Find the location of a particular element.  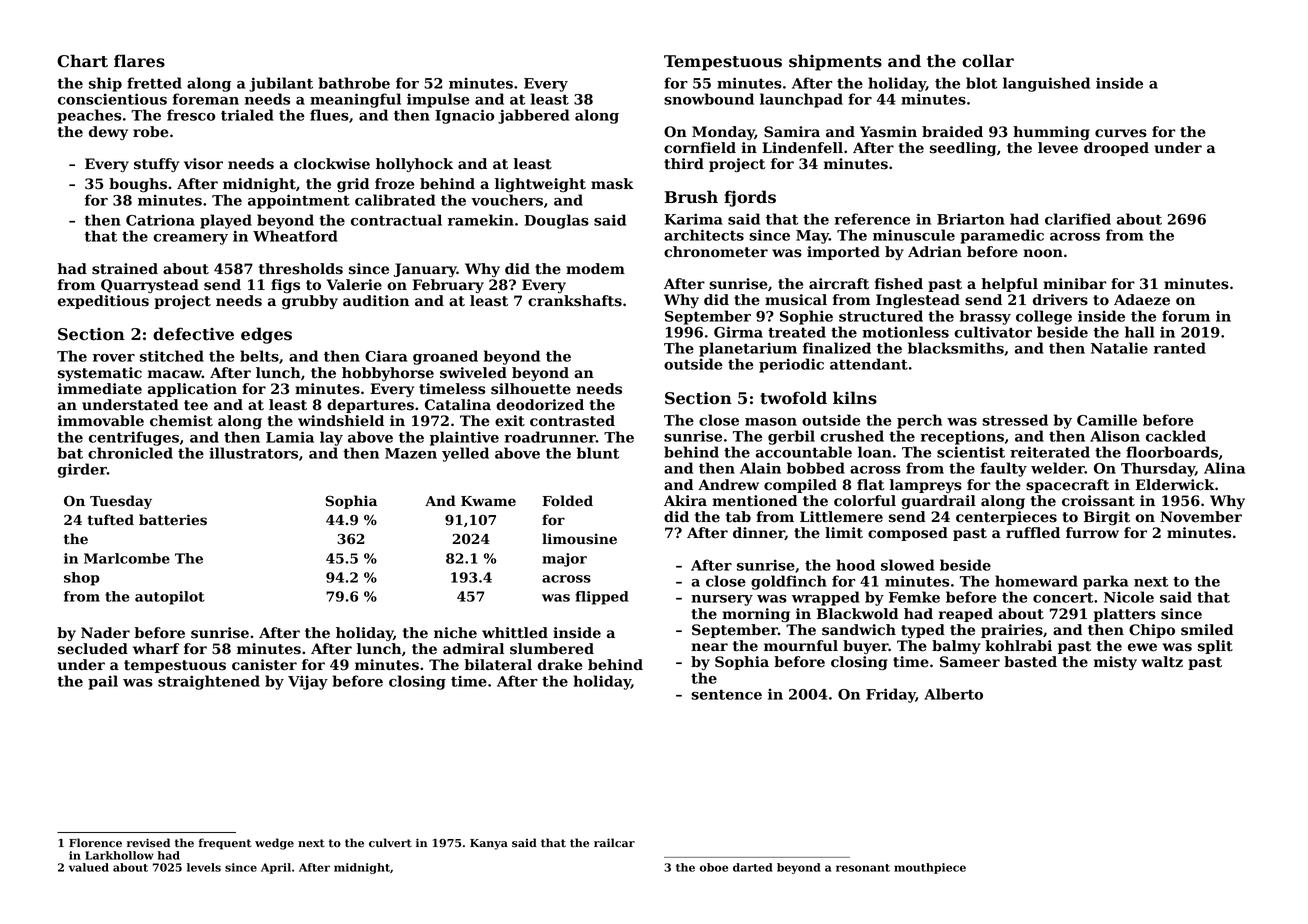

valued is located at coordinates (89, 867).
